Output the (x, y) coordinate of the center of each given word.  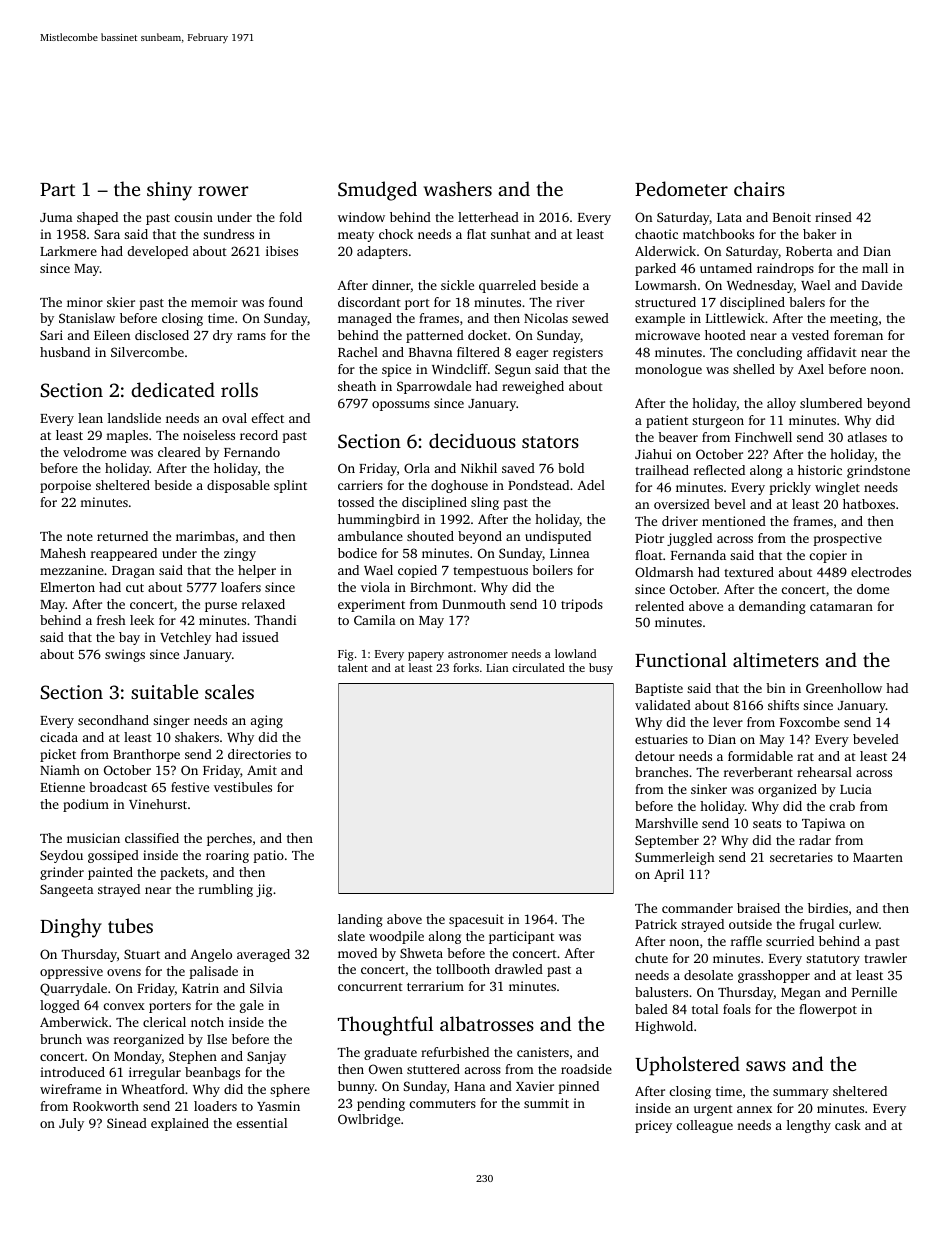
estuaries (661, 739)
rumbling (226, 890)
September (667, 841)
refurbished (455, 1052)
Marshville (666, 823)
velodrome (94, 452)
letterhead (488, 217)
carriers (360, 485)
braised (758, 908)
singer (171, 721)
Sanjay (266, 1057)
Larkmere (68, 251)
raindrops (785, 269)
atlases (867, 437)
